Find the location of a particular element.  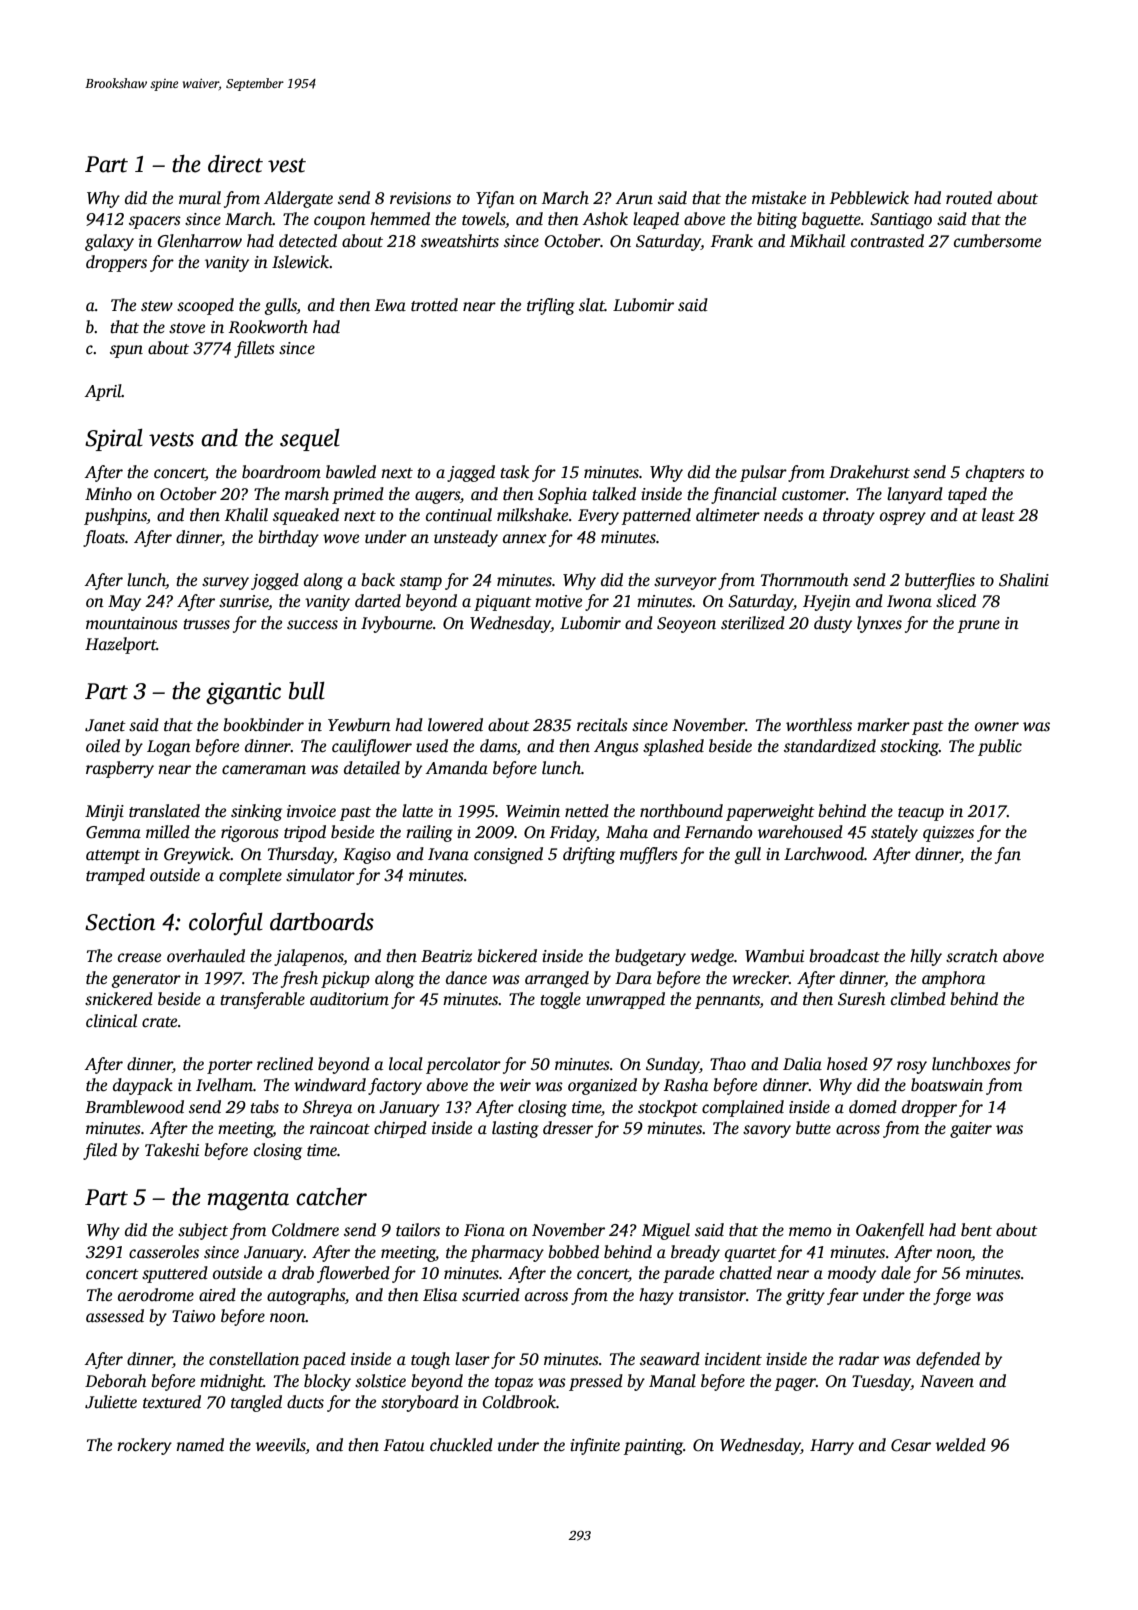

Coldmere is located at coordinates (305, 1230).
